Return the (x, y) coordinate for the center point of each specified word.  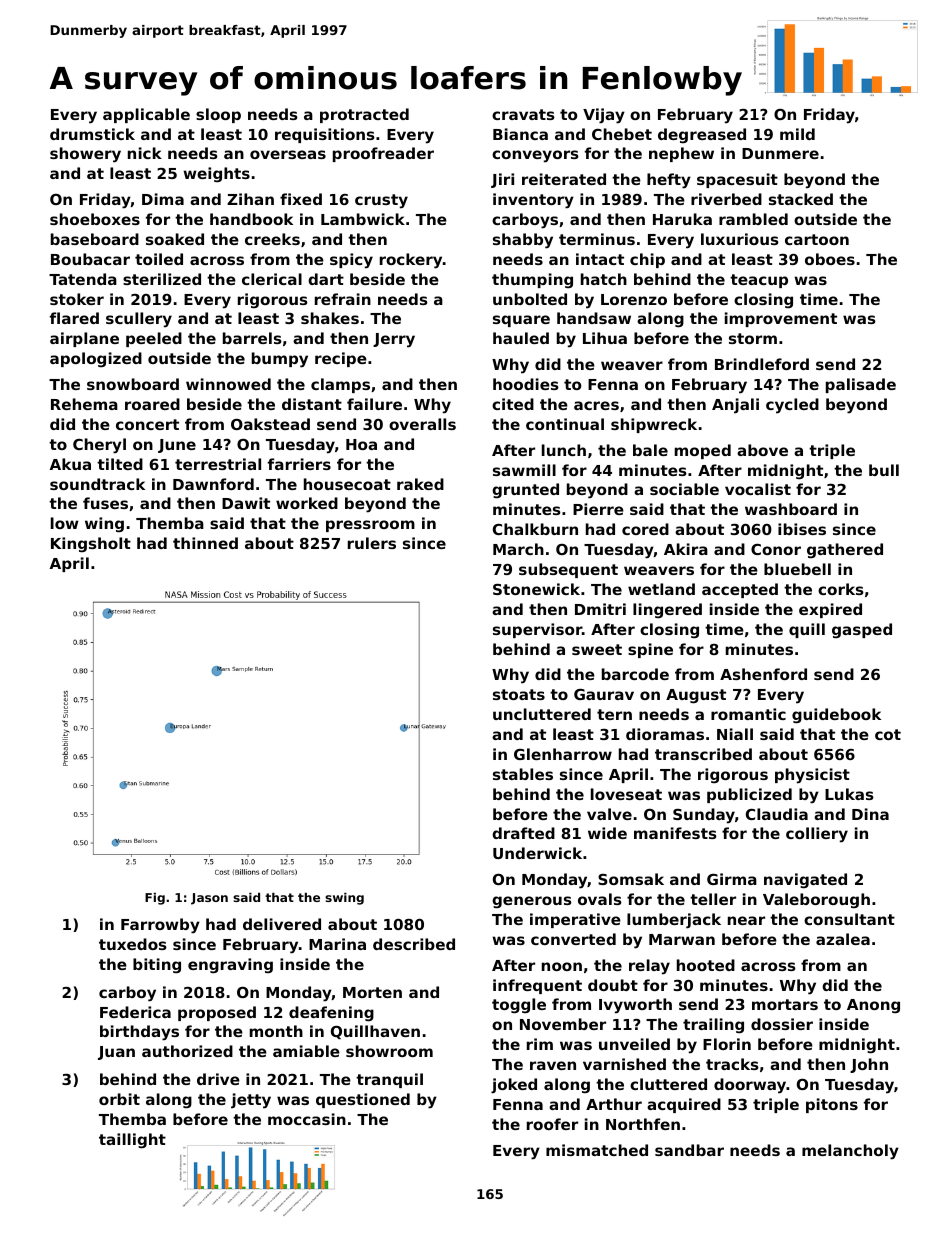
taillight (132, 1140)
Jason (209, 899)
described (414, 944)
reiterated (564, 179)
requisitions (325, 135)
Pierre (598, 509)
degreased (702, 135)
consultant (849, 919)
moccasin (307, 1119)
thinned (205, 543)
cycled (792, 406)
